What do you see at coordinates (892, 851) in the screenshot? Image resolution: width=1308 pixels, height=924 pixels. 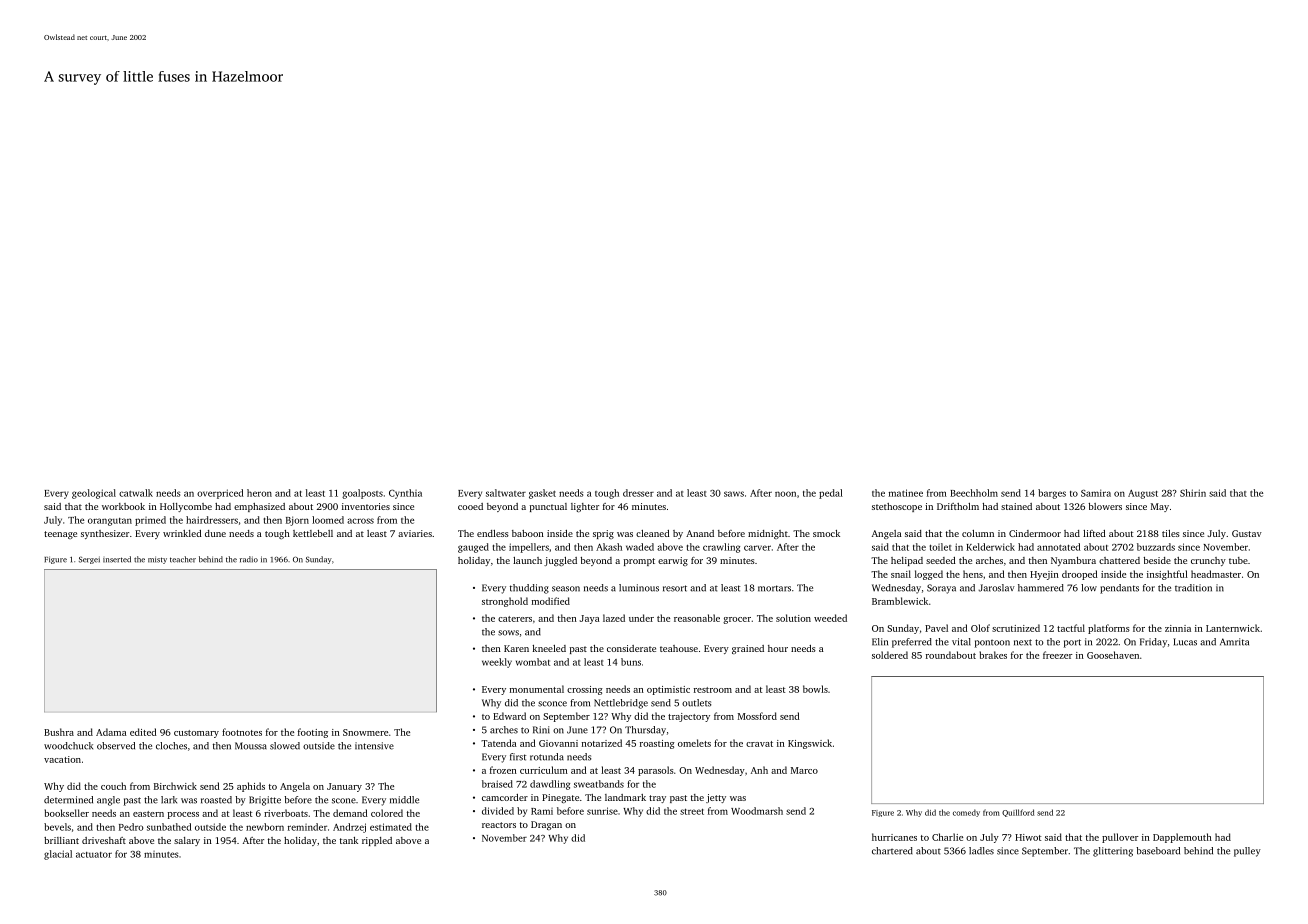 I see `chartered` at bounding box center [892, 851].
